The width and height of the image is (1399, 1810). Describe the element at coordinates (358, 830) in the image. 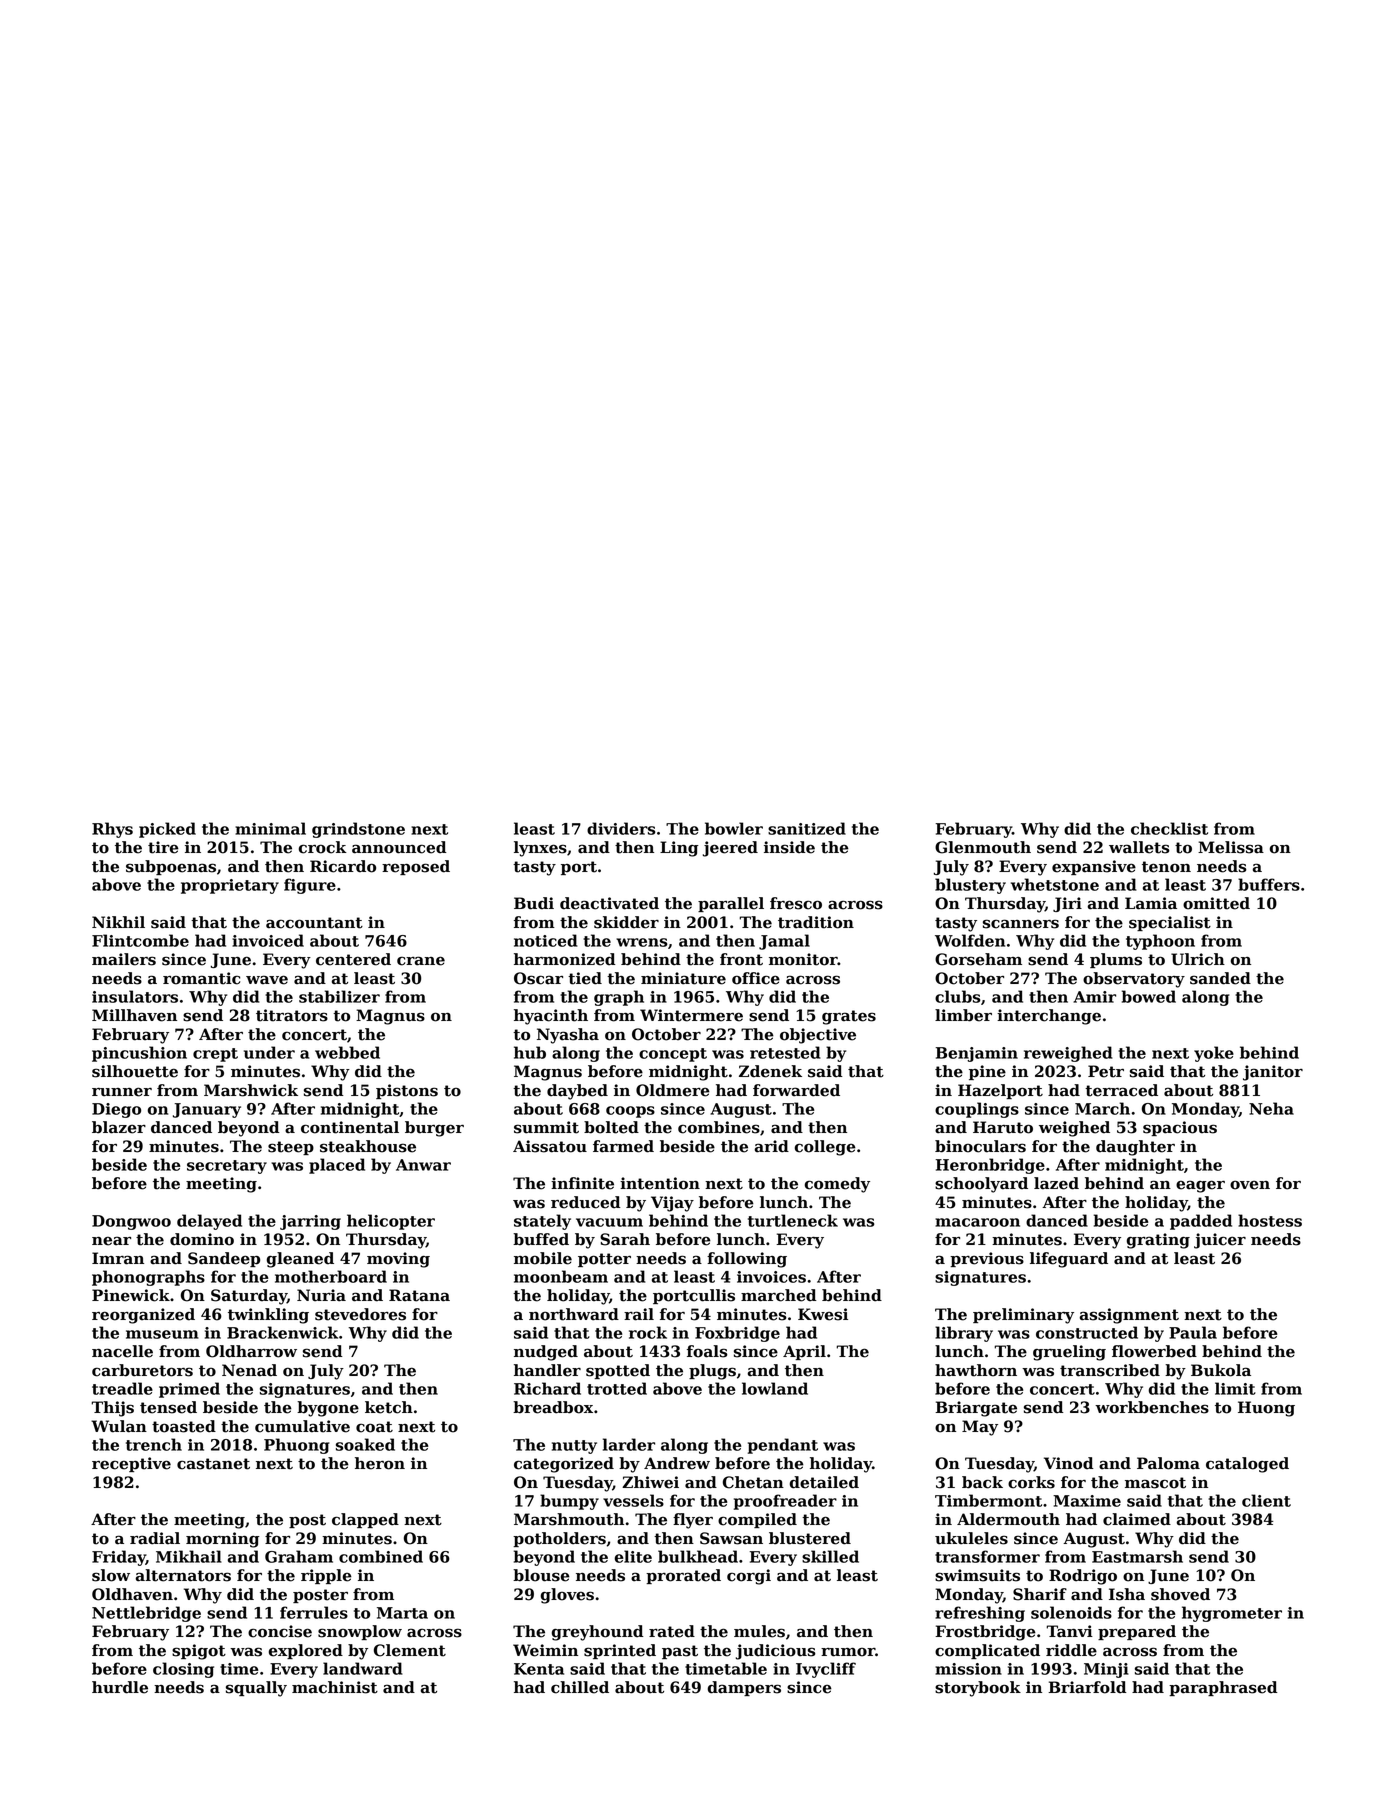

I see `grindstone` at that location.
